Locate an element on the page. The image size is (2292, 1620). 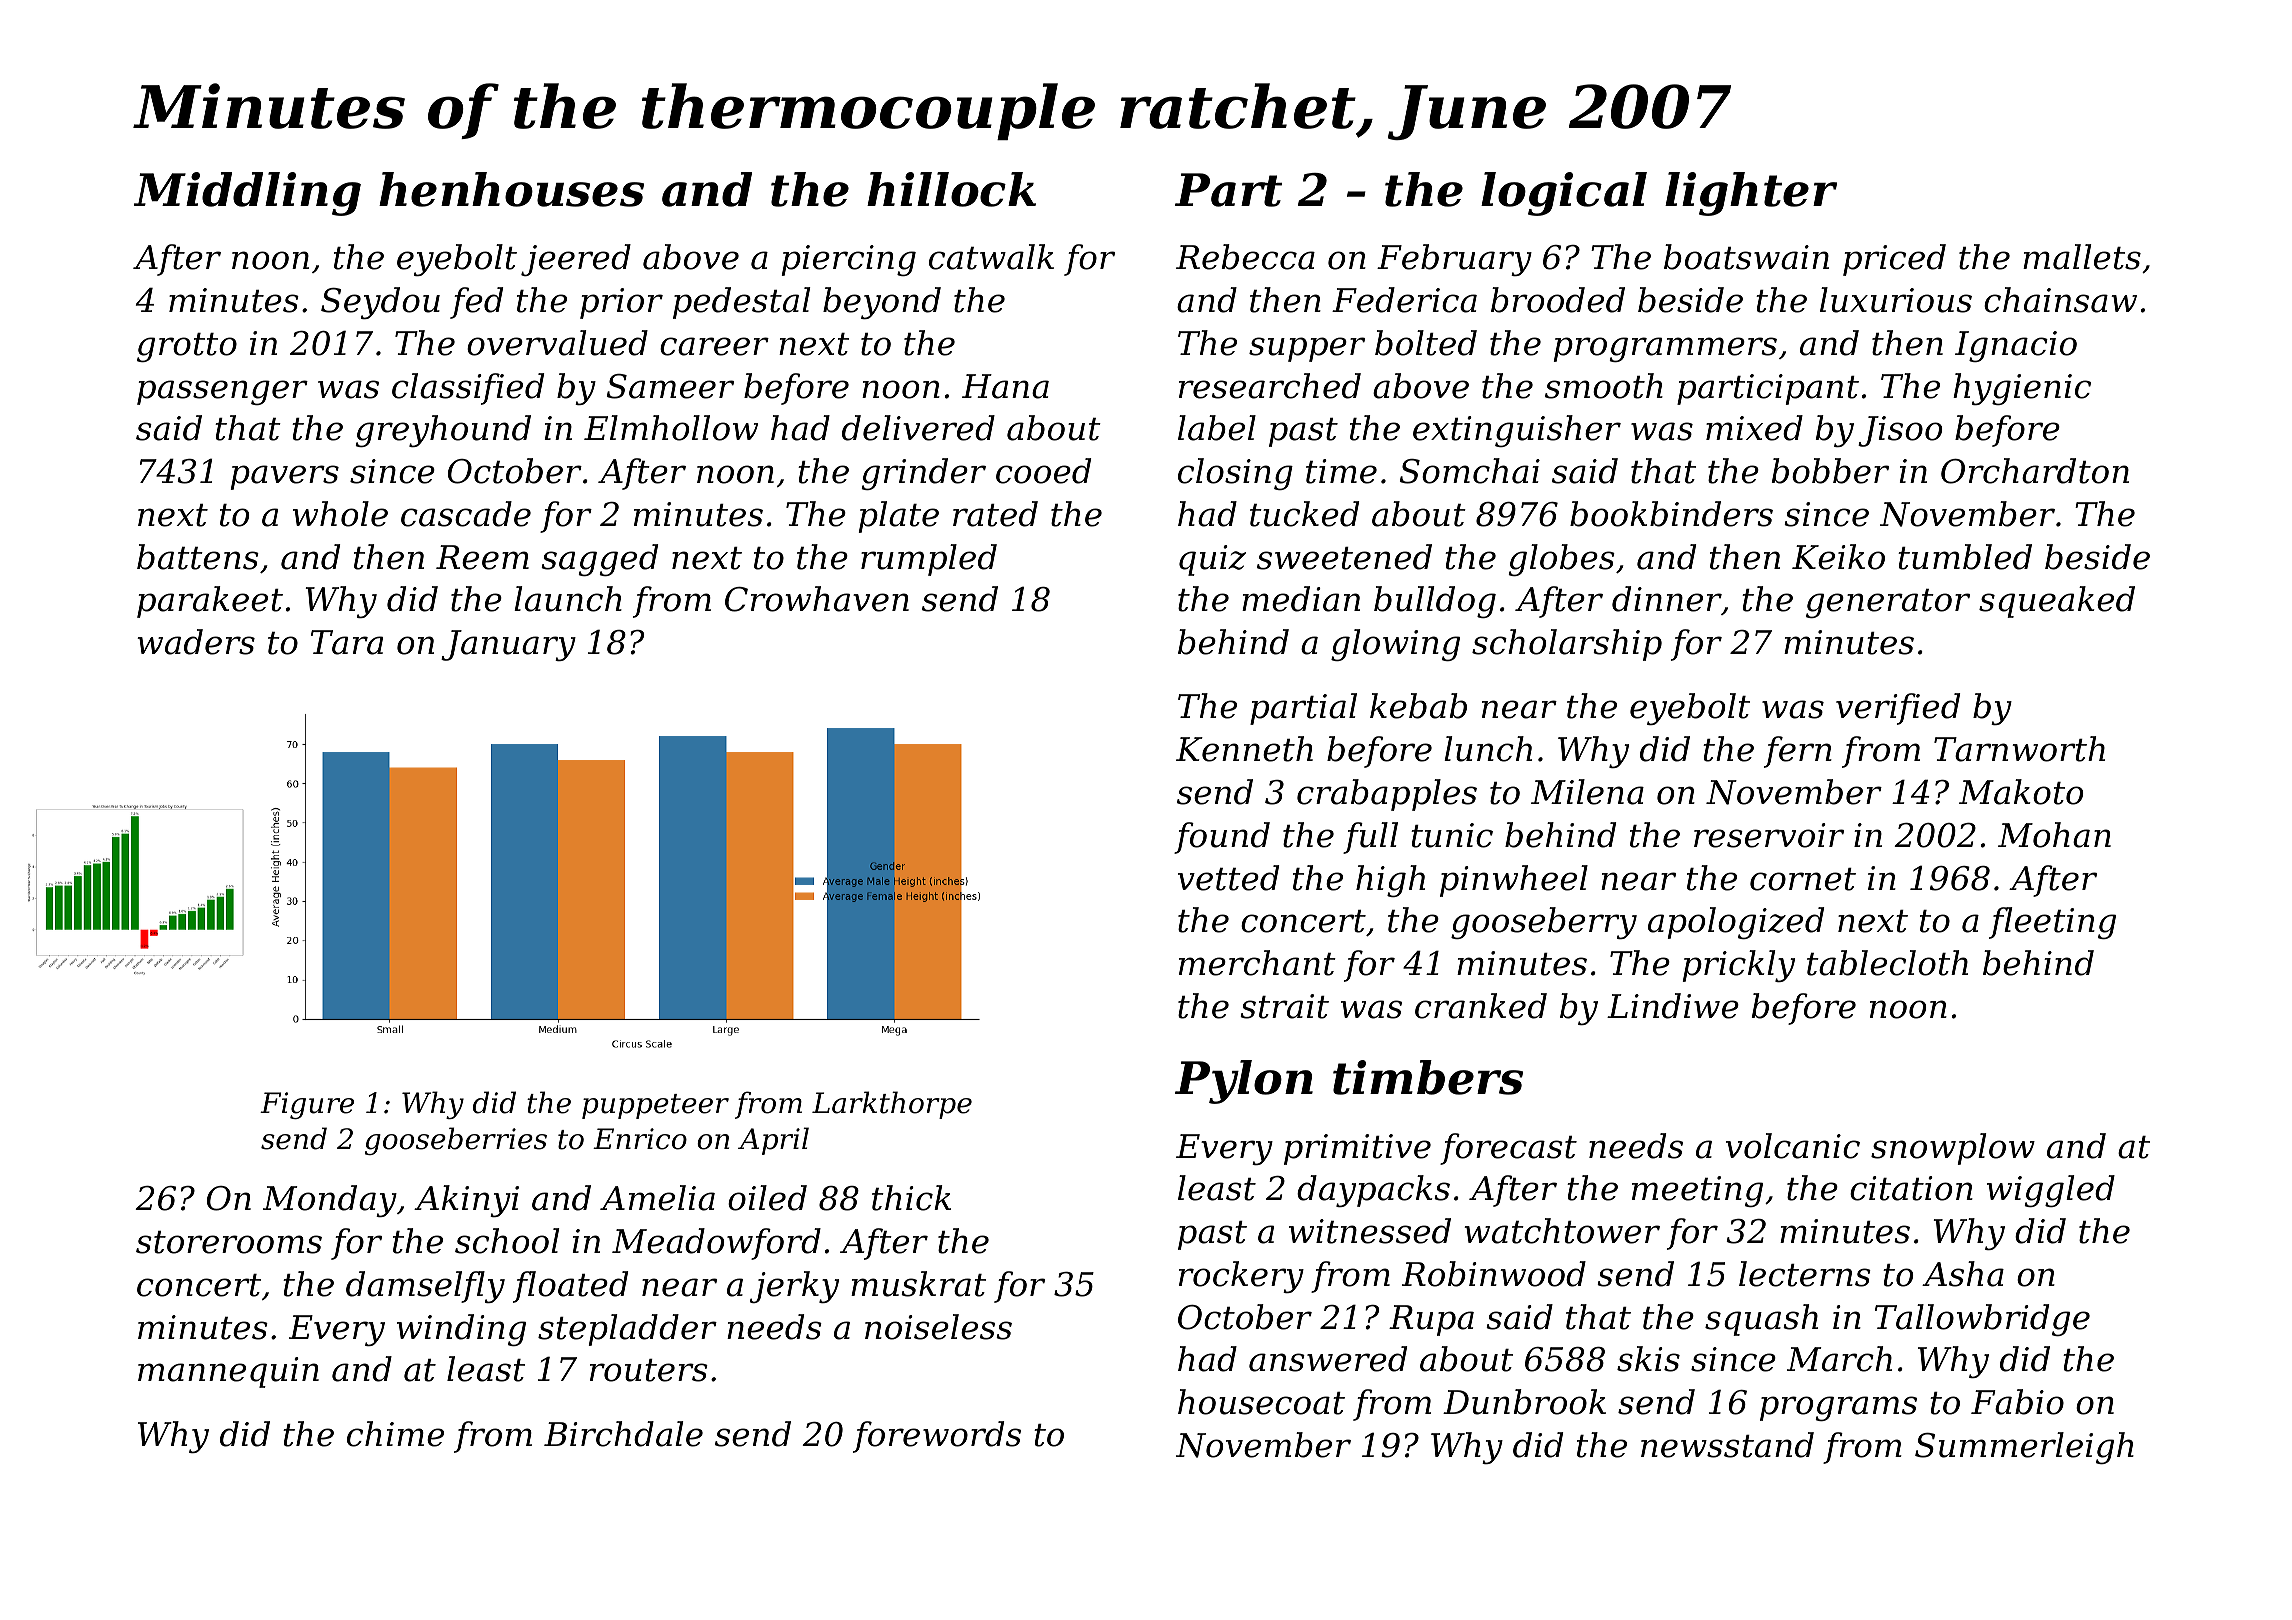
thick is located at coordinates (911, 1198).
